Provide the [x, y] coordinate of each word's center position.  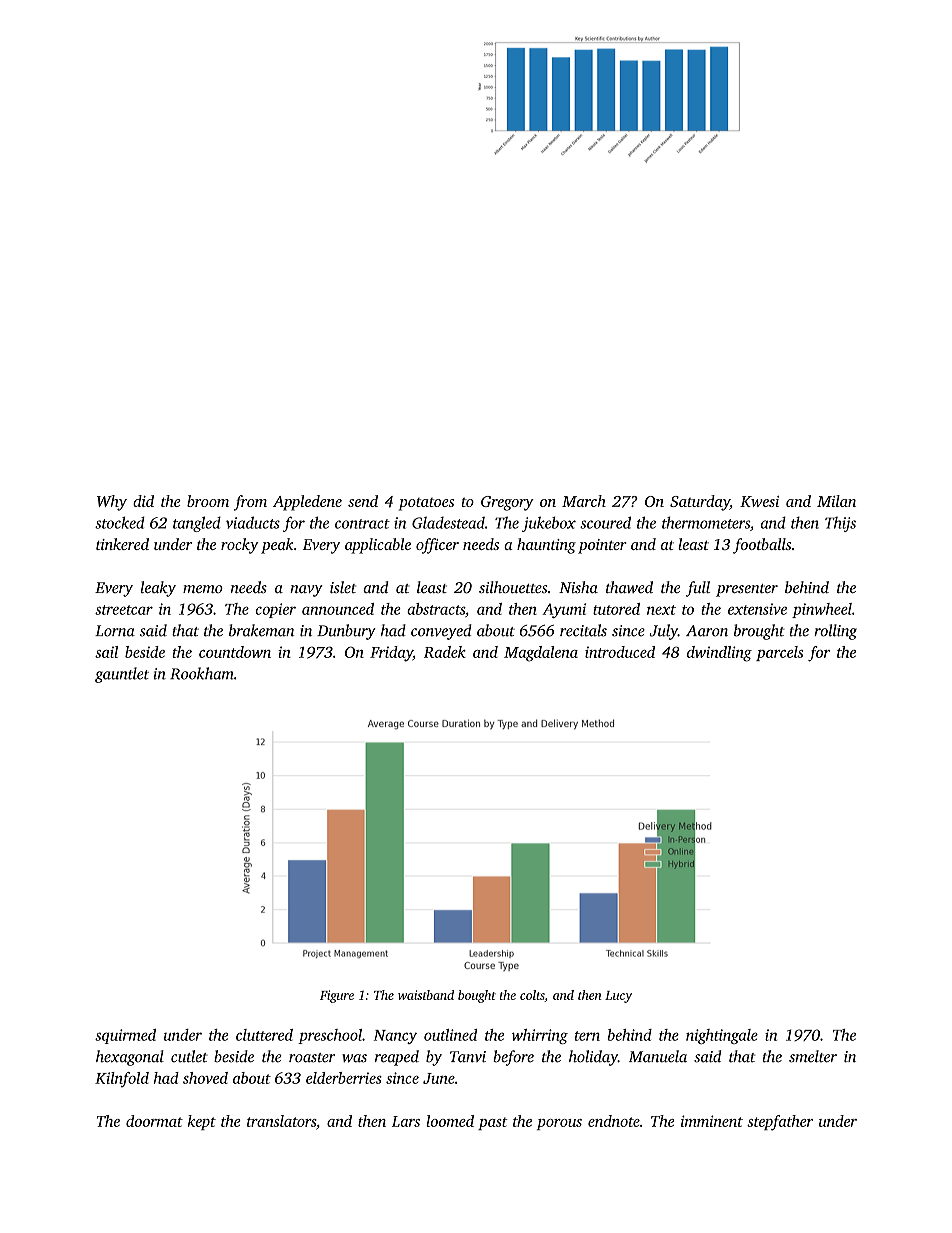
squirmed [125, 1036]
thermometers [706, 522]
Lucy [618, 997]
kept [202, 1122]
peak [277, 546]
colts [532, 996]
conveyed [441, 632]
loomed [450, 1121]
